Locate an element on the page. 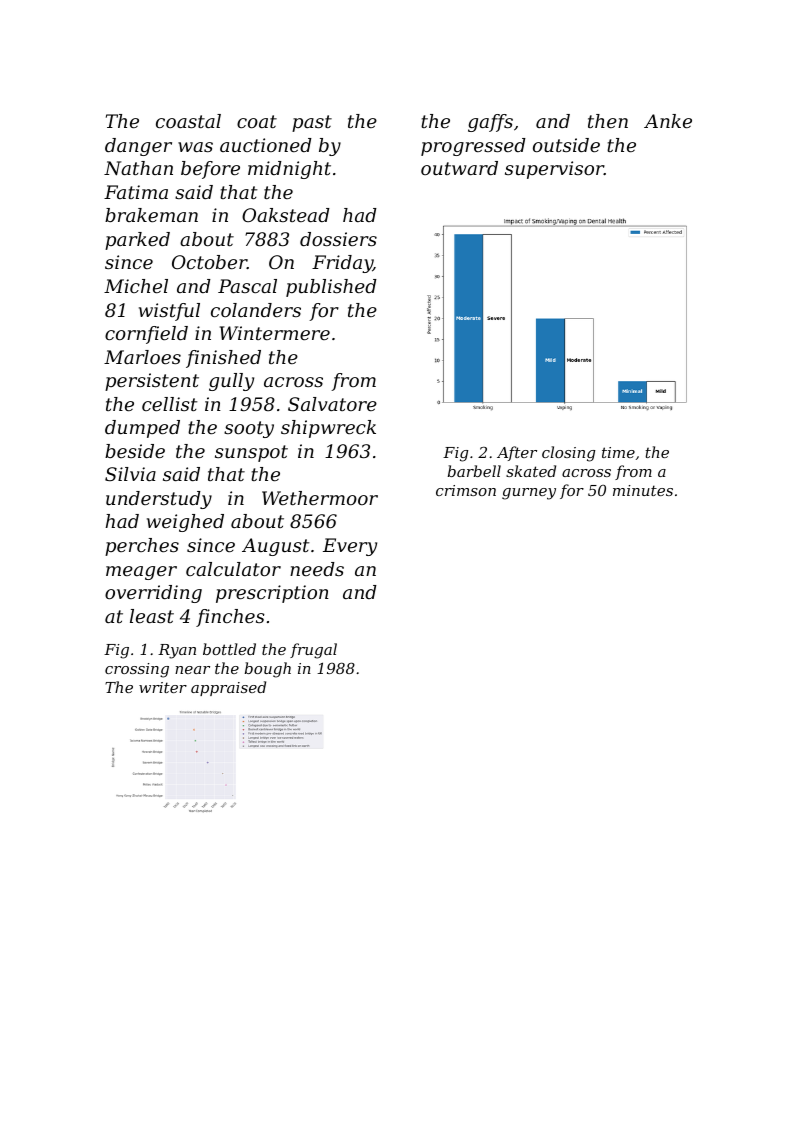 Image resolution: width=798 pixels, height=1132 pixels. minutes is located at coordinates (643, 490).
